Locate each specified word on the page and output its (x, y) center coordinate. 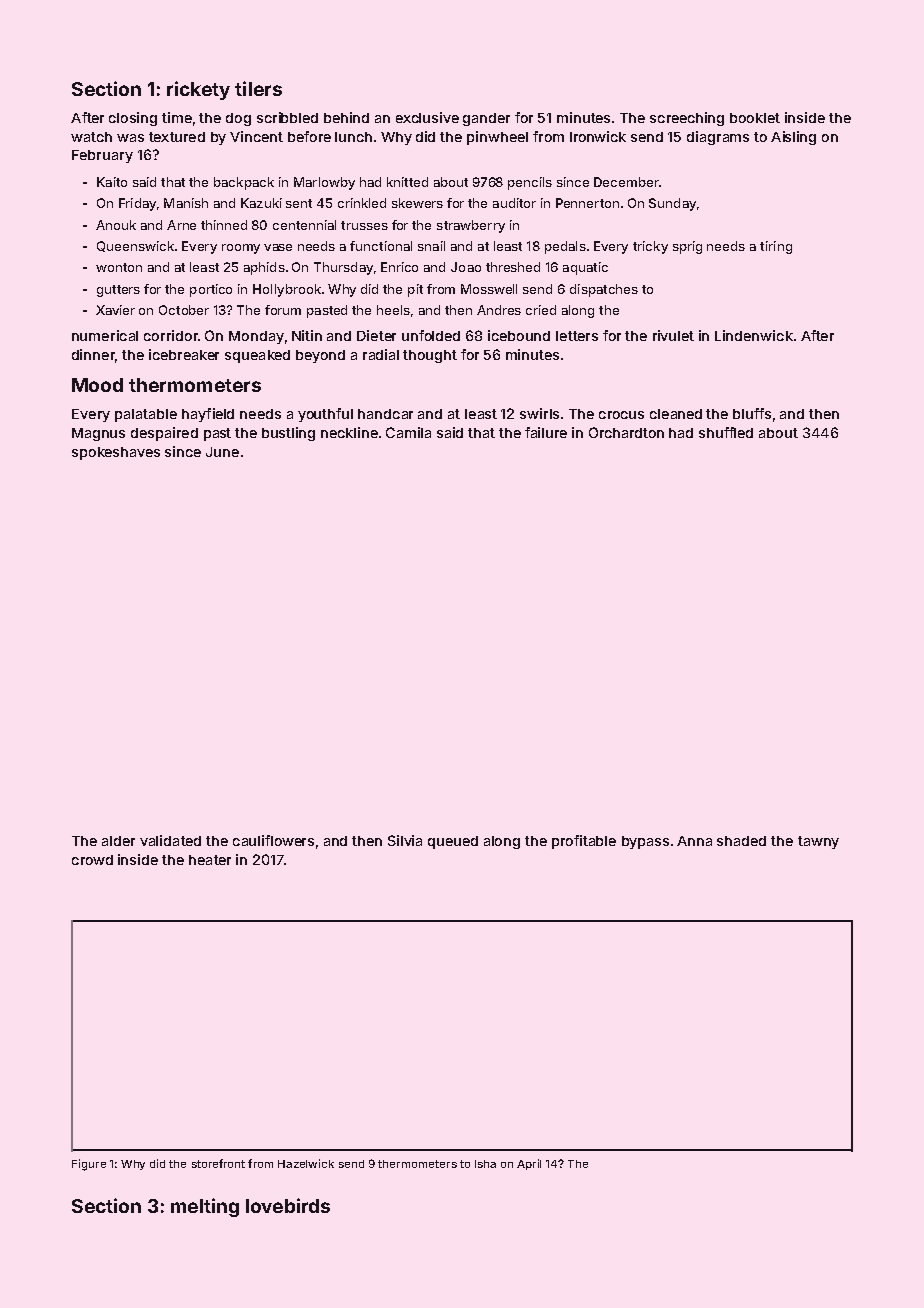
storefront (218, 1163)
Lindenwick (754, 335)
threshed (513, 267)
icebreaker (184, 354)
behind (346, 117)
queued (453, 842)
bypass (645, 842)
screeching (687, 119)
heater (210, 860)
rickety (198, 90)
